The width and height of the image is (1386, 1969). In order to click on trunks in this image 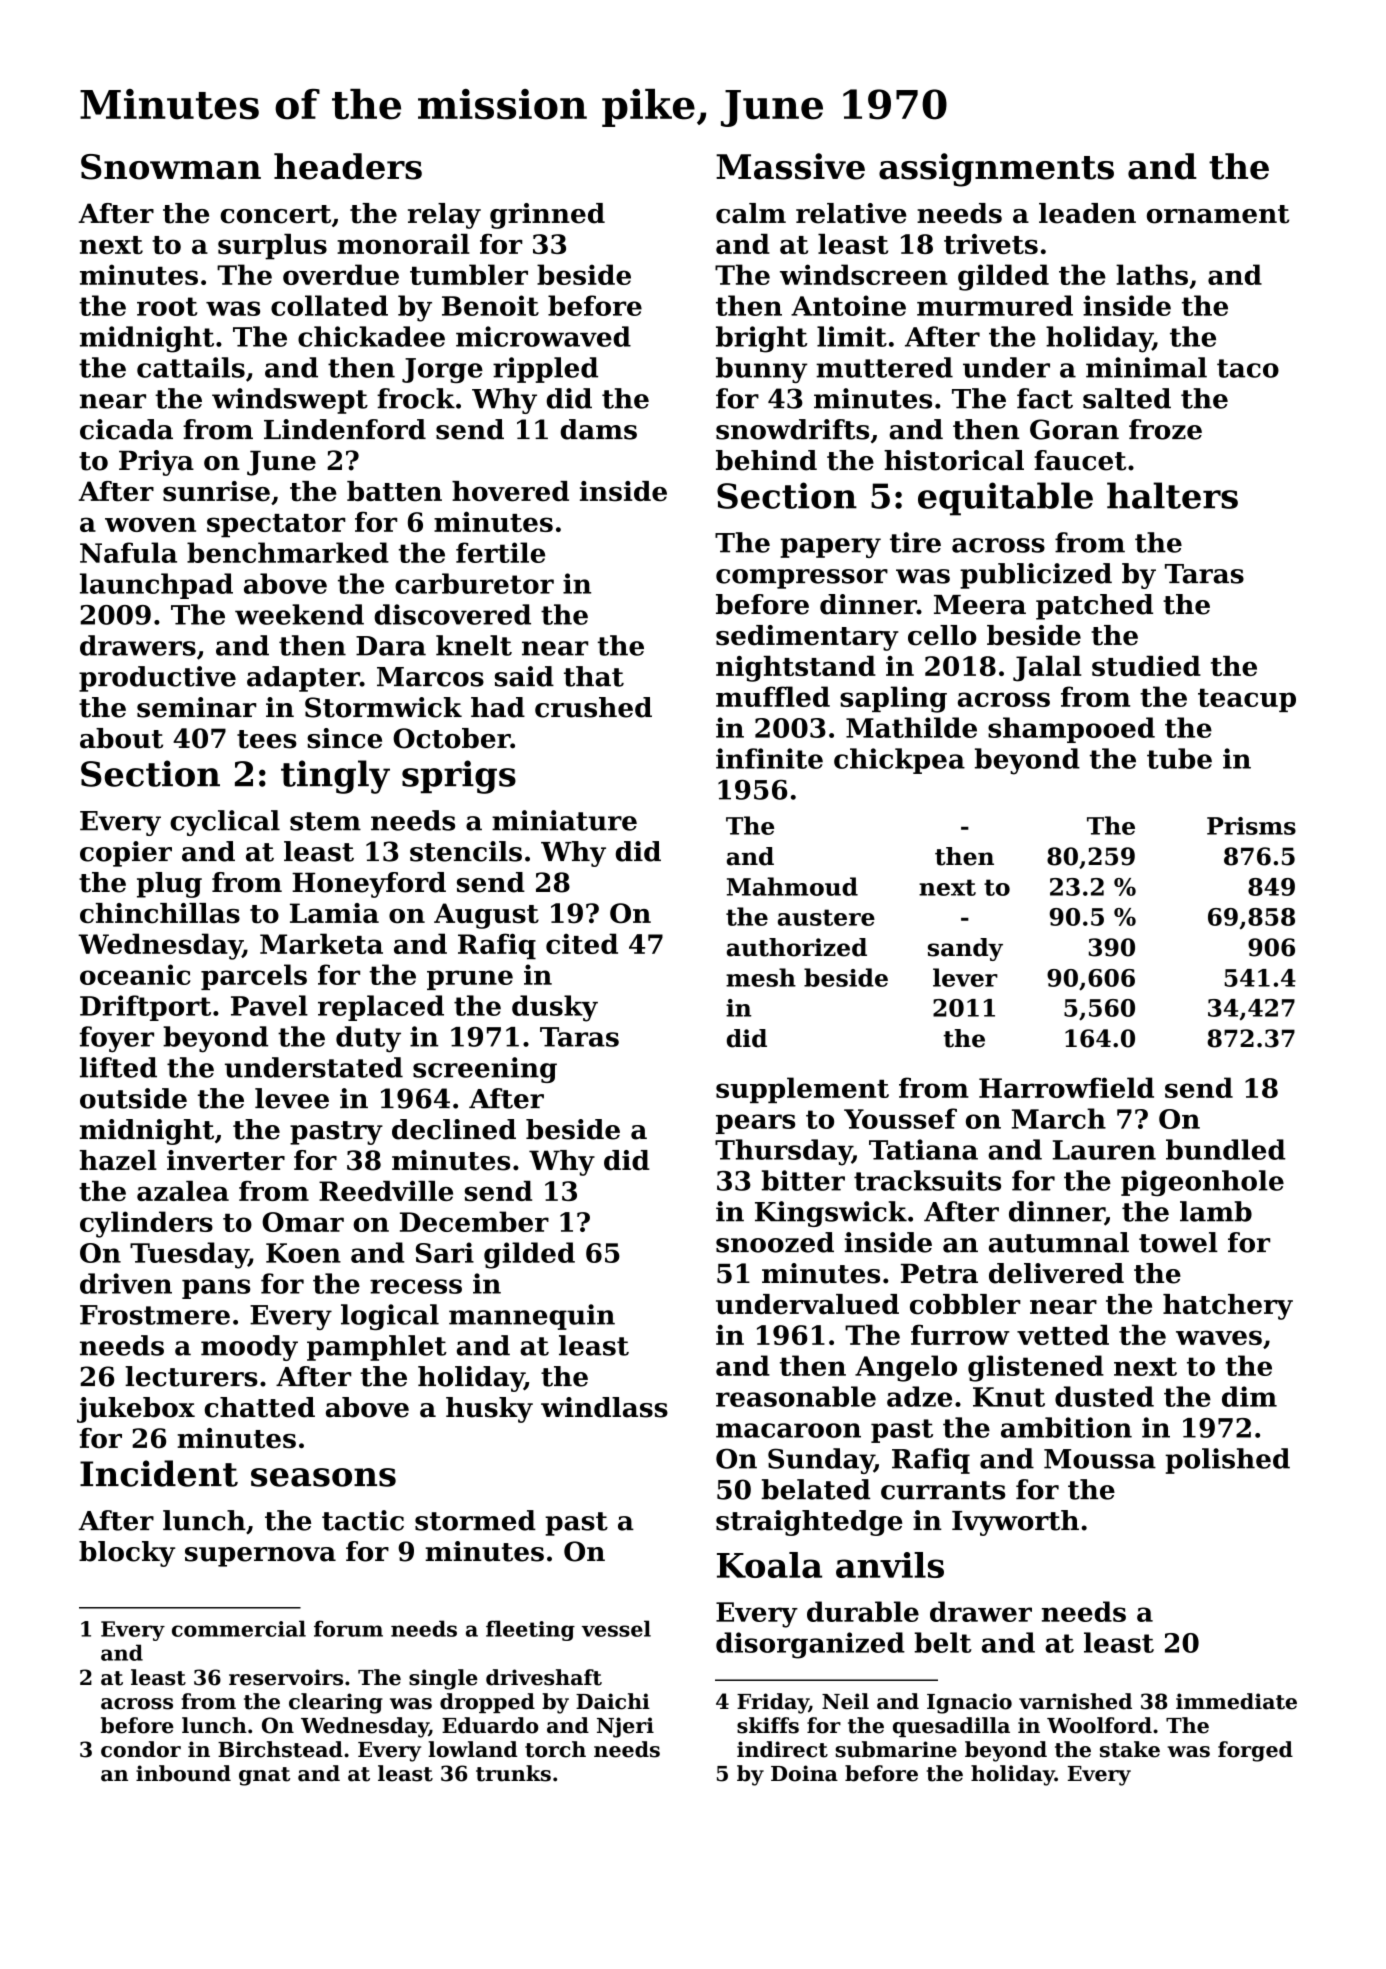, I will do `click(513, 1773)`.
